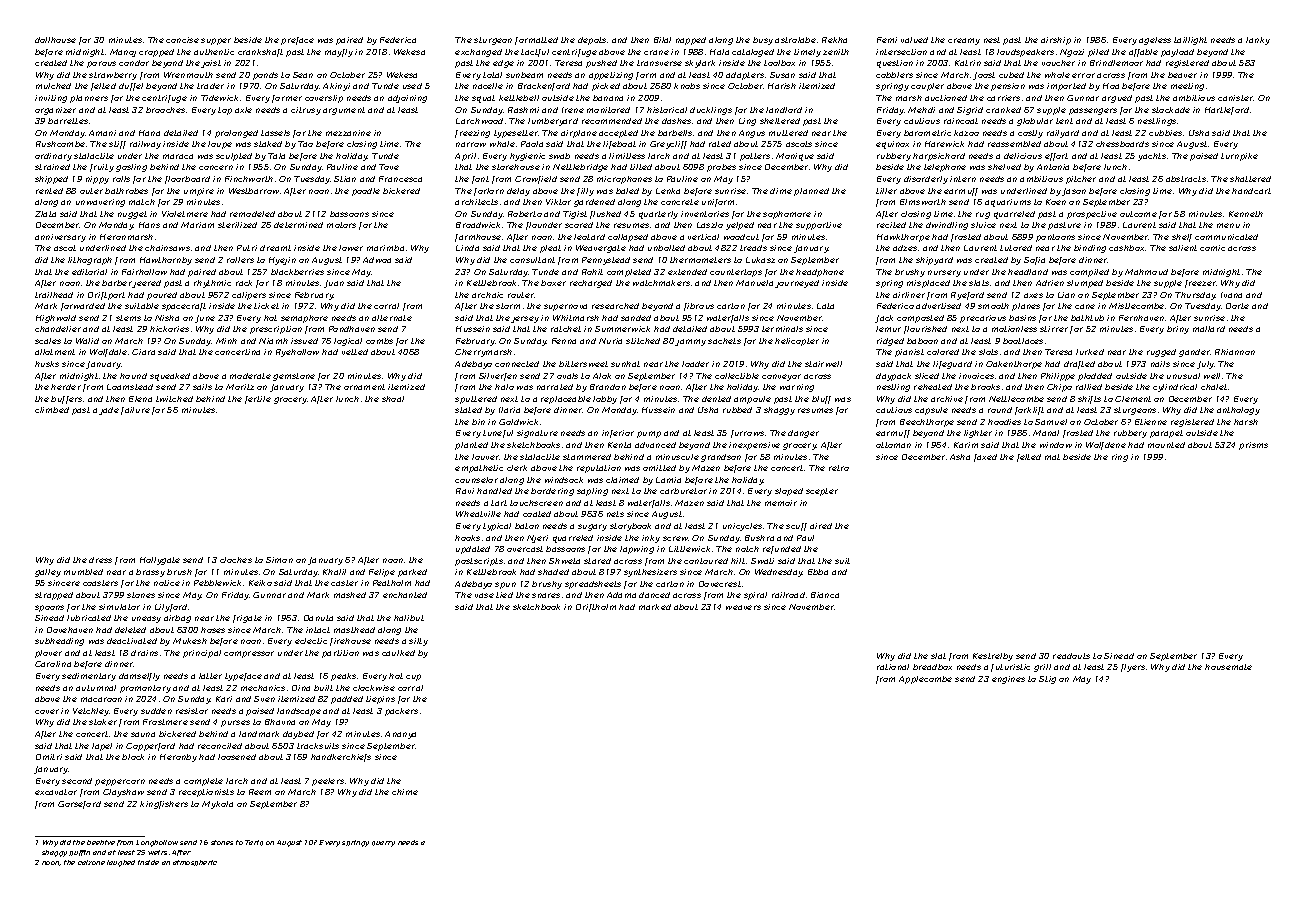 The height and width of the page is (924, 1308). What do you see at coordinates (1155, 41) in the page?
I see `ageless` at bounding box center [1155, 41].
